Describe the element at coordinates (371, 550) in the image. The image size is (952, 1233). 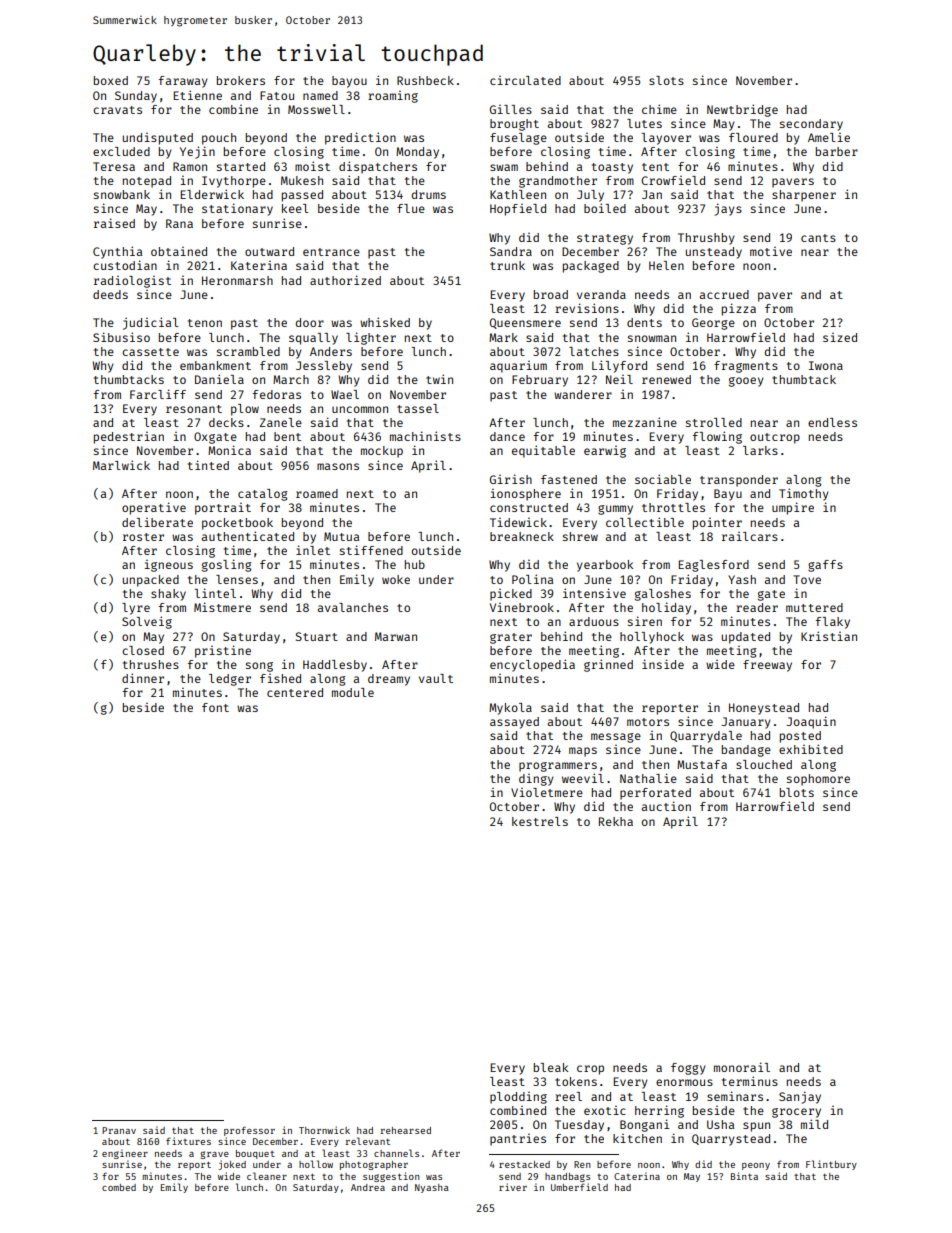
I see `stiffened` at that location.
